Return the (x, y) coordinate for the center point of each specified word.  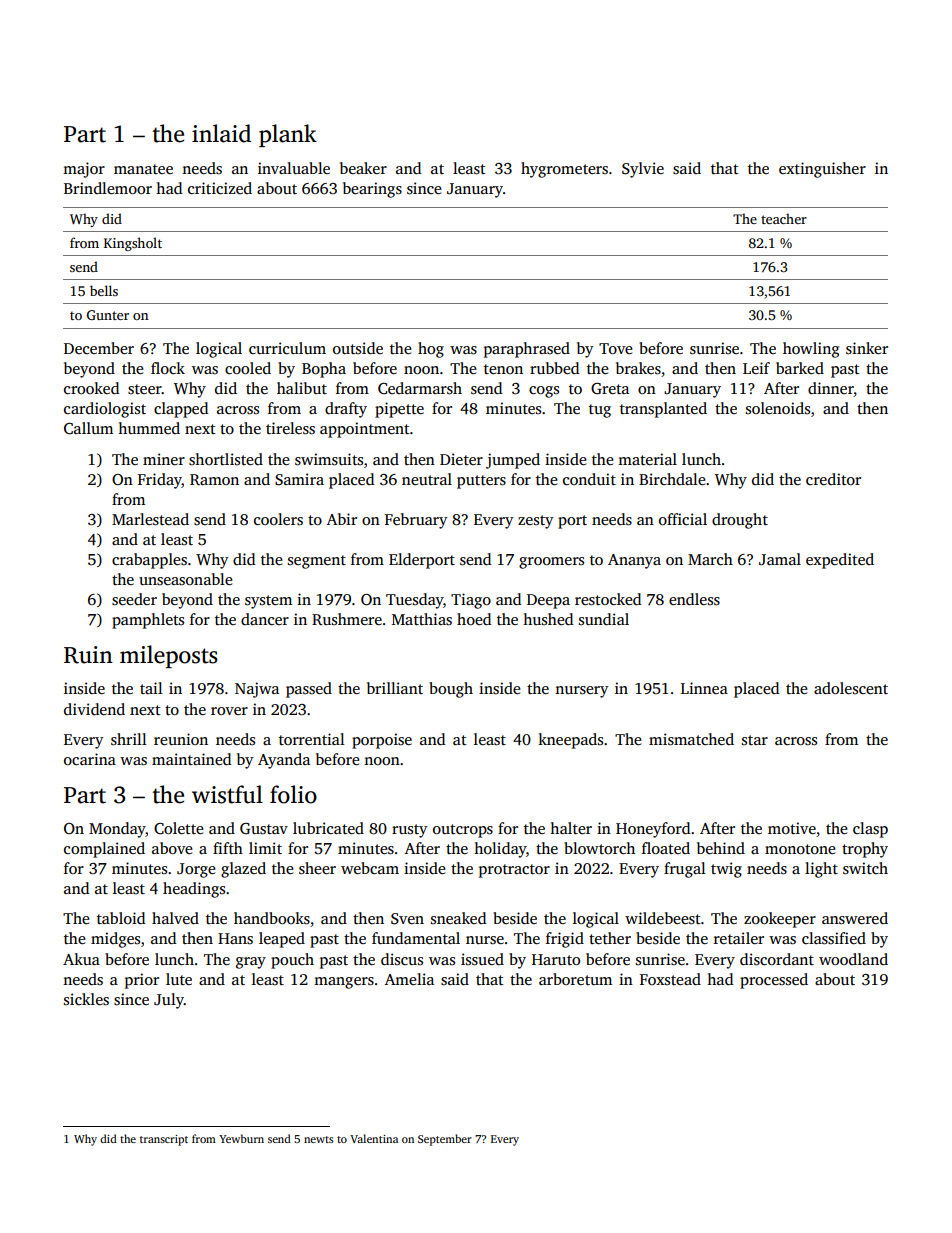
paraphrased (527, 350)
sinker (867, 348)
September (445, 1140)
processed (774, 981)
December (99, 348)
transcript (164, 1140)
